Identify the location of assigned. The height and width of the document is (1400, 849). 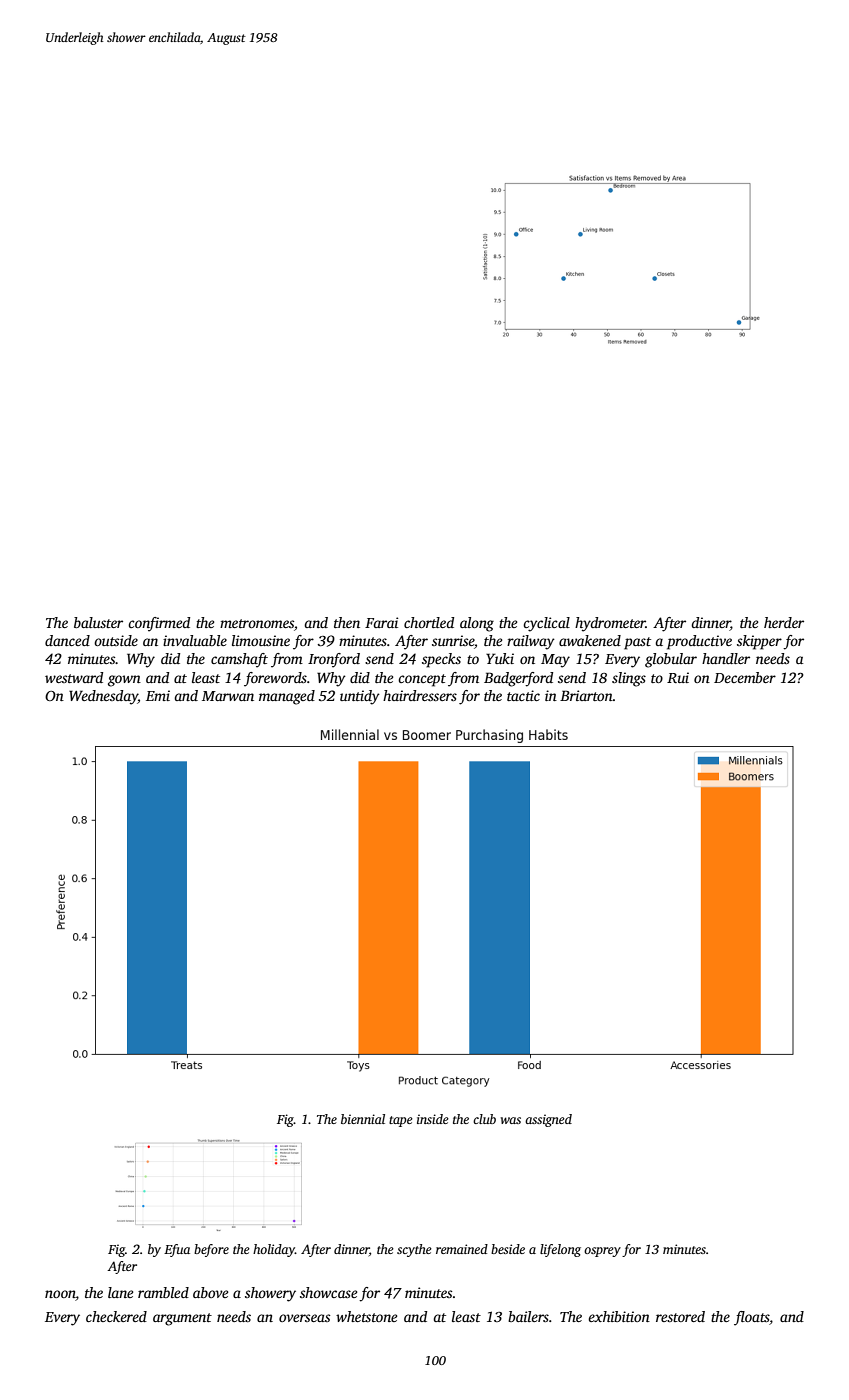
(548, 1120).
